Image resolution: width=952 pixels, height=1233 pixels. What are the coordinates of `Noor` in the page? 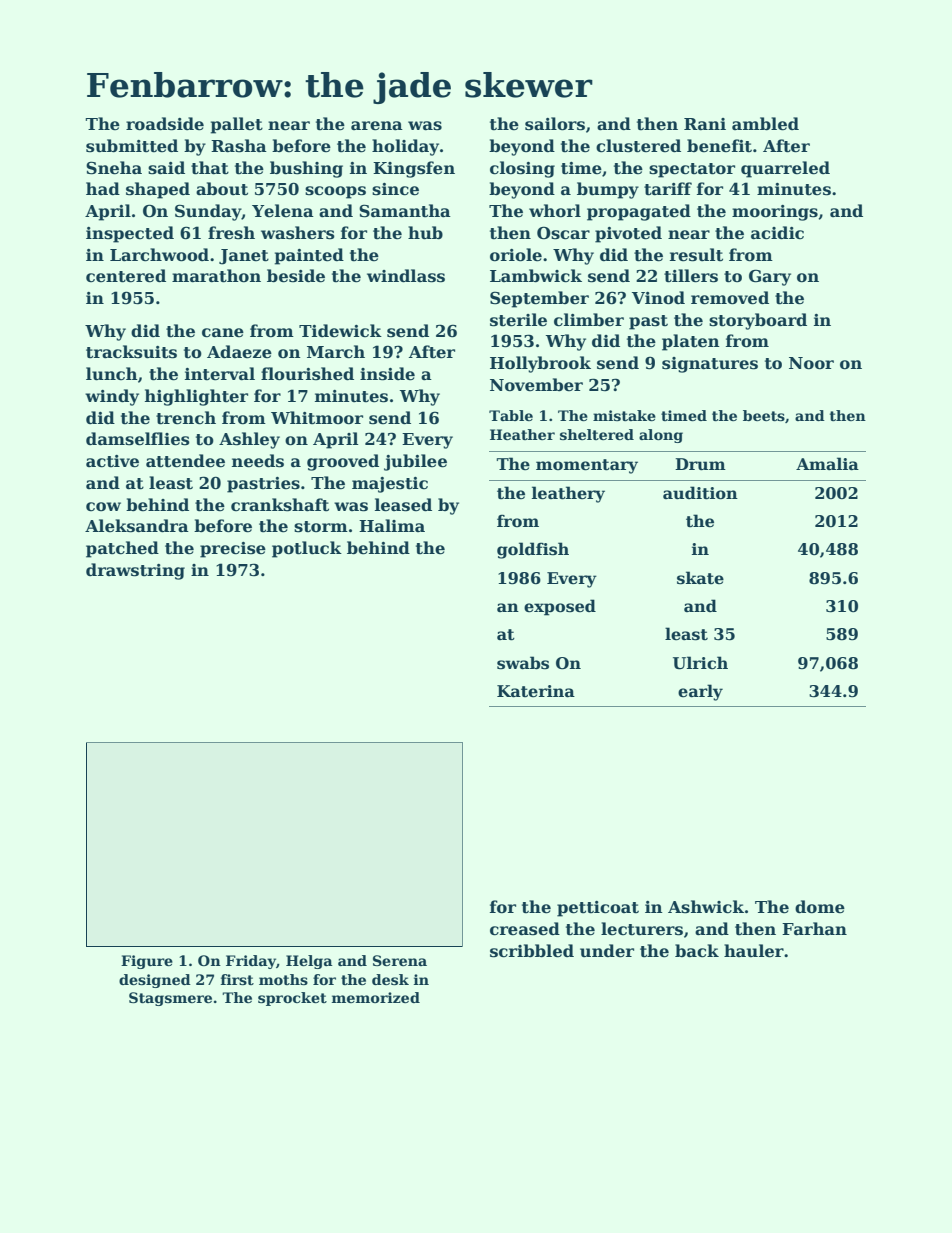 It's located at (811, 363).
